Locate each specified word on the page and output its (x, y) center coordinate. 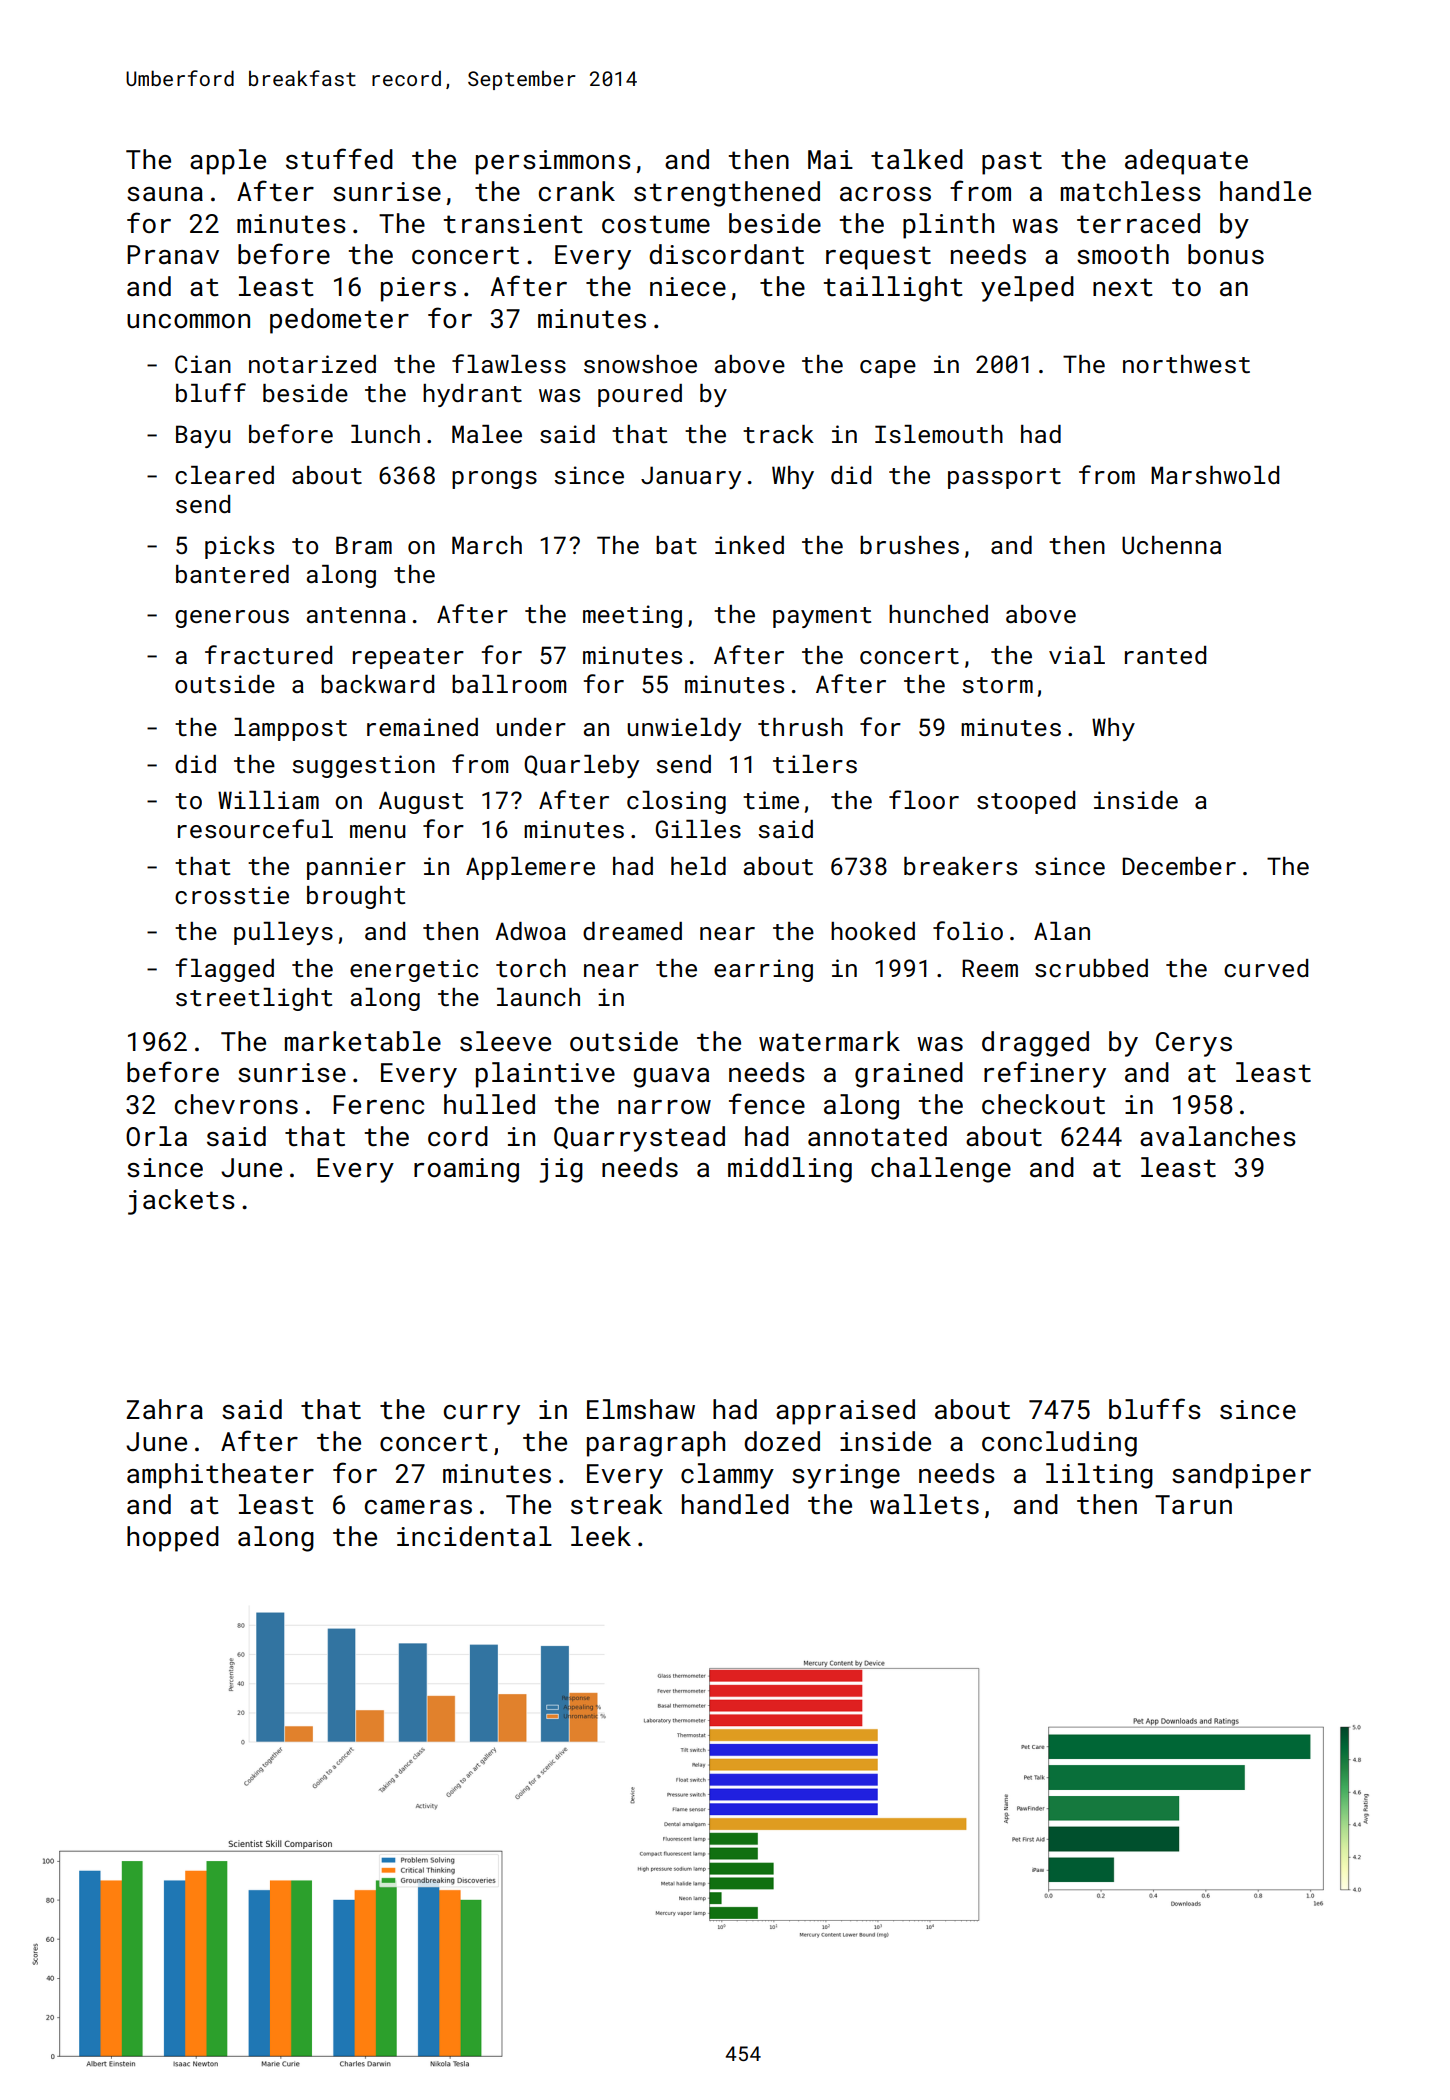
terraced (1138, 223)
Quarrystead (639, 1139)
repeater (408, 658)
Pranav (173, 255)
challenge (941, 1170)
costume (656, 224)
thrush (800, 727)
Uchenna (1171, 545)
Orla (156, 1136)
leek (601, 1536)
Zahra (164, 1409)
